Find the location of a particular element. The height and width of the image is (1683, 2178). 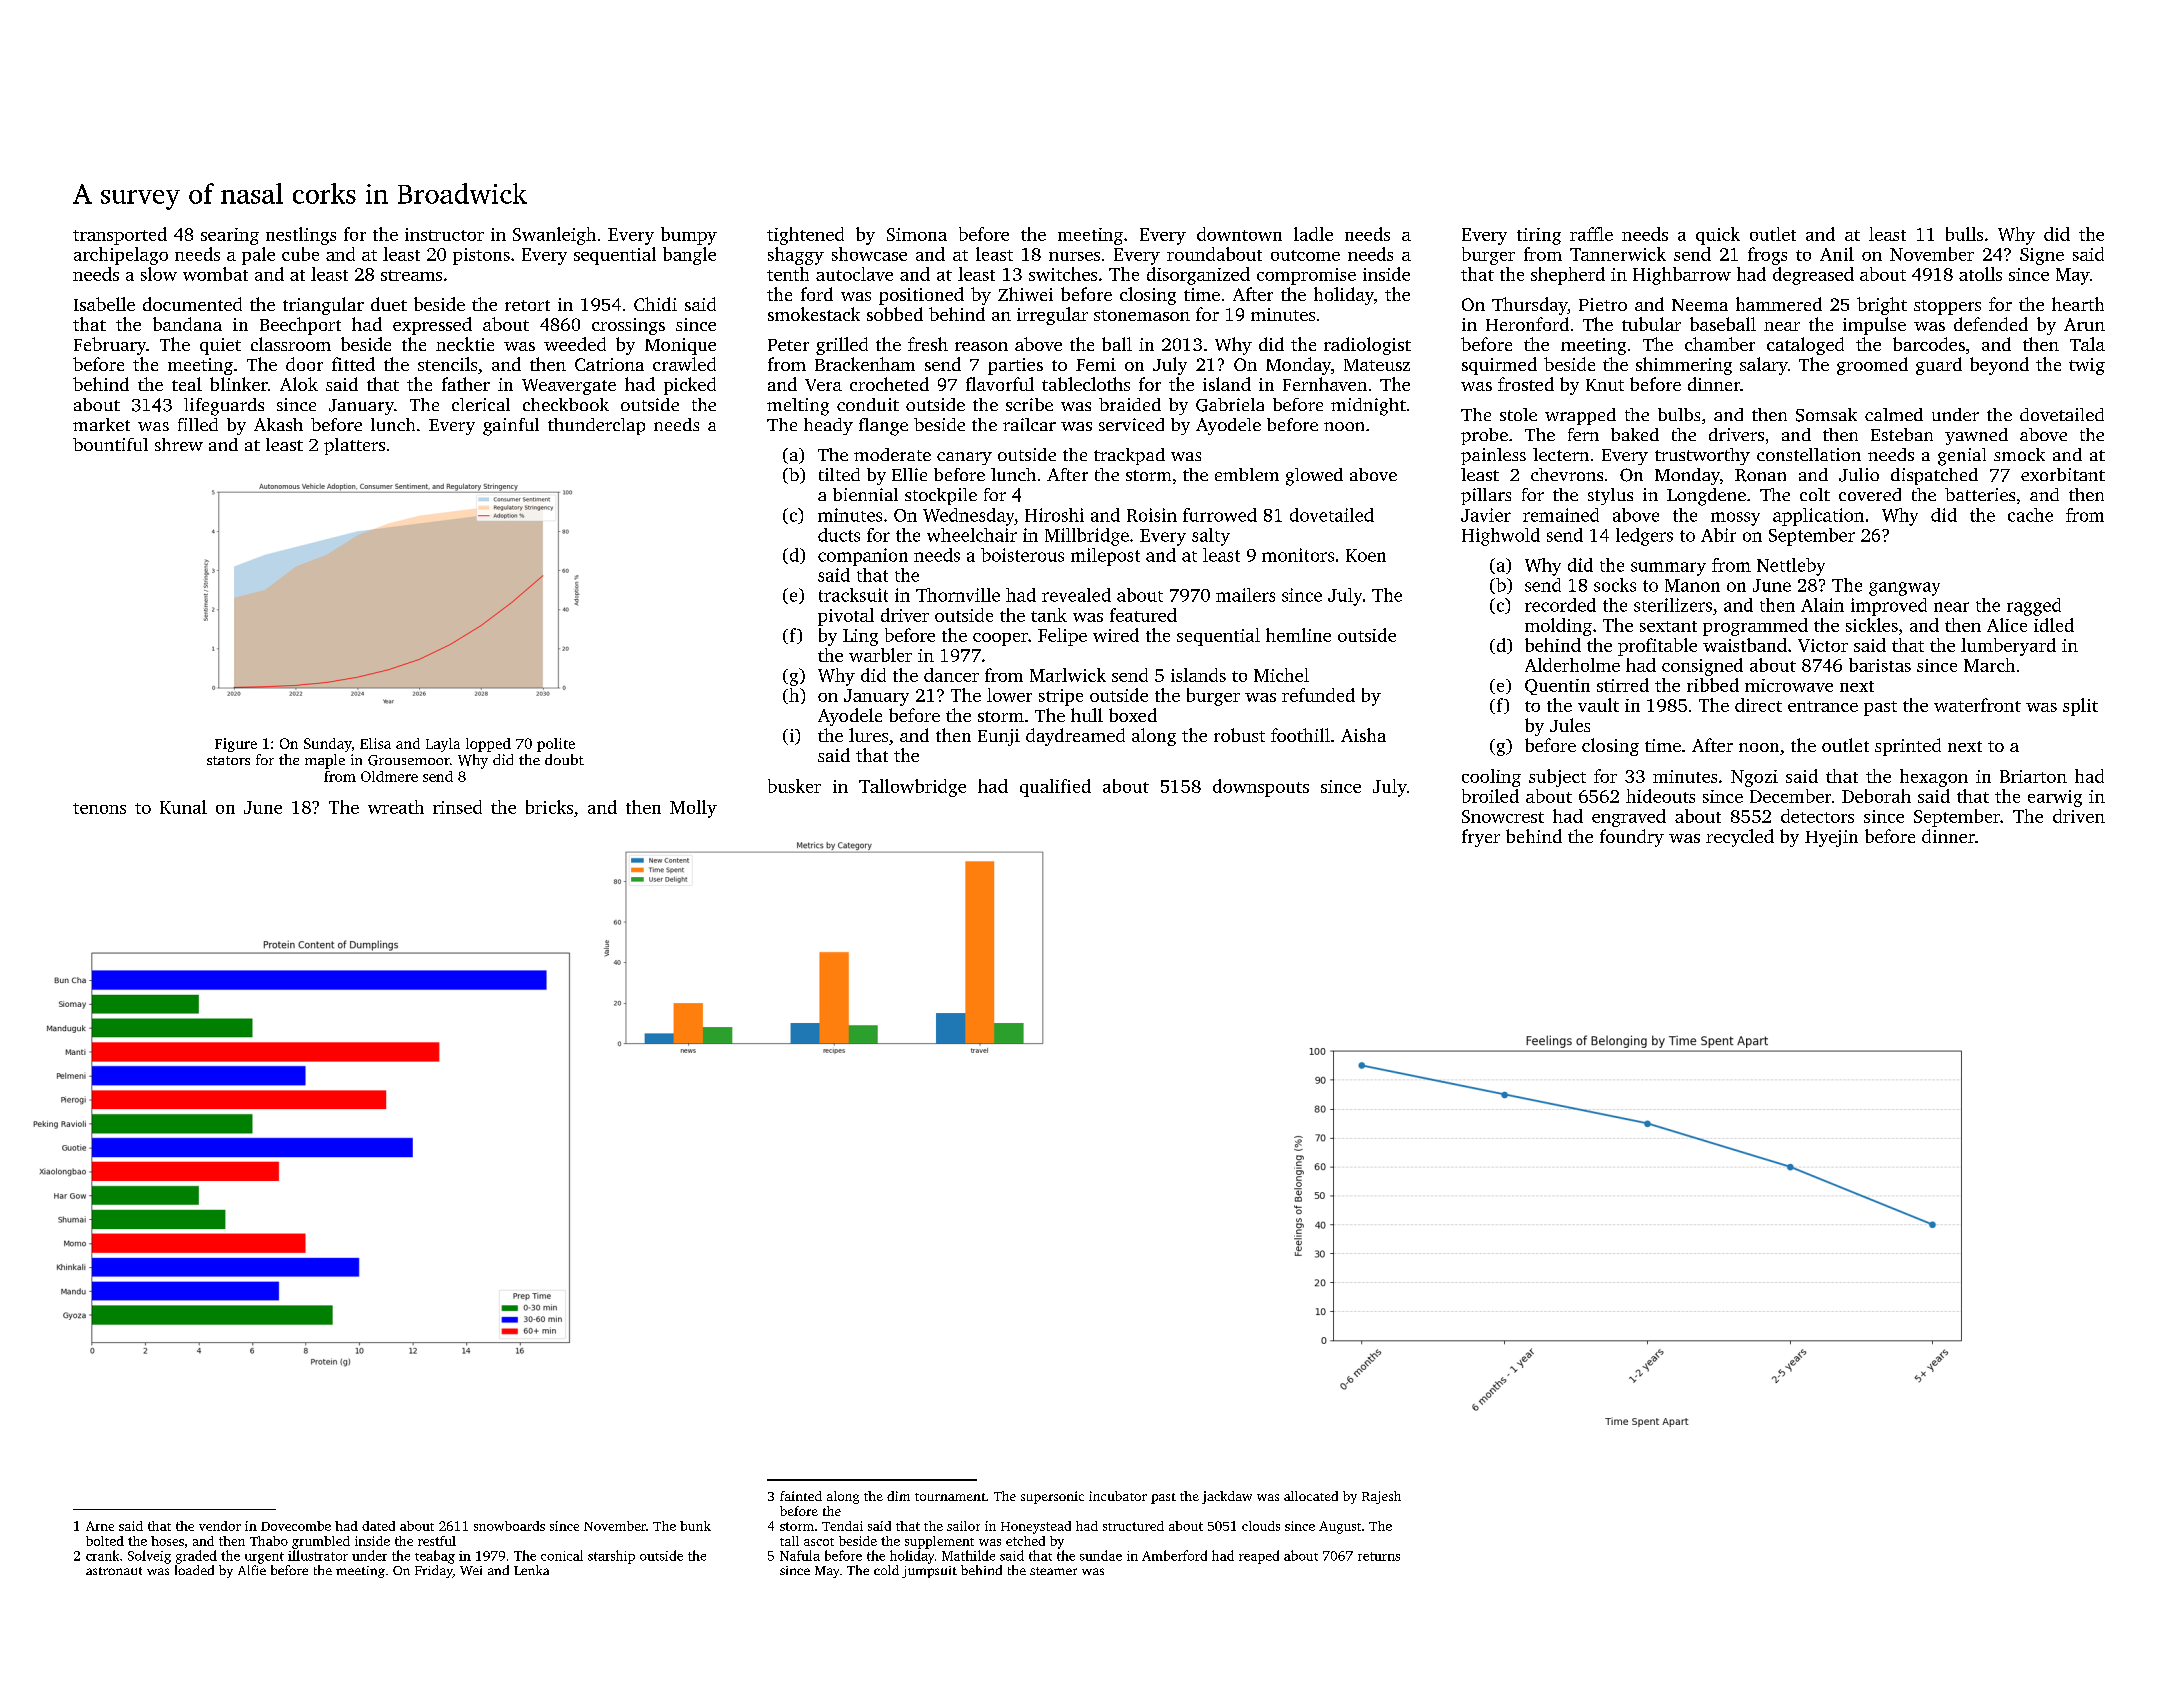

autoclave is located at coordinates (854, 274).
